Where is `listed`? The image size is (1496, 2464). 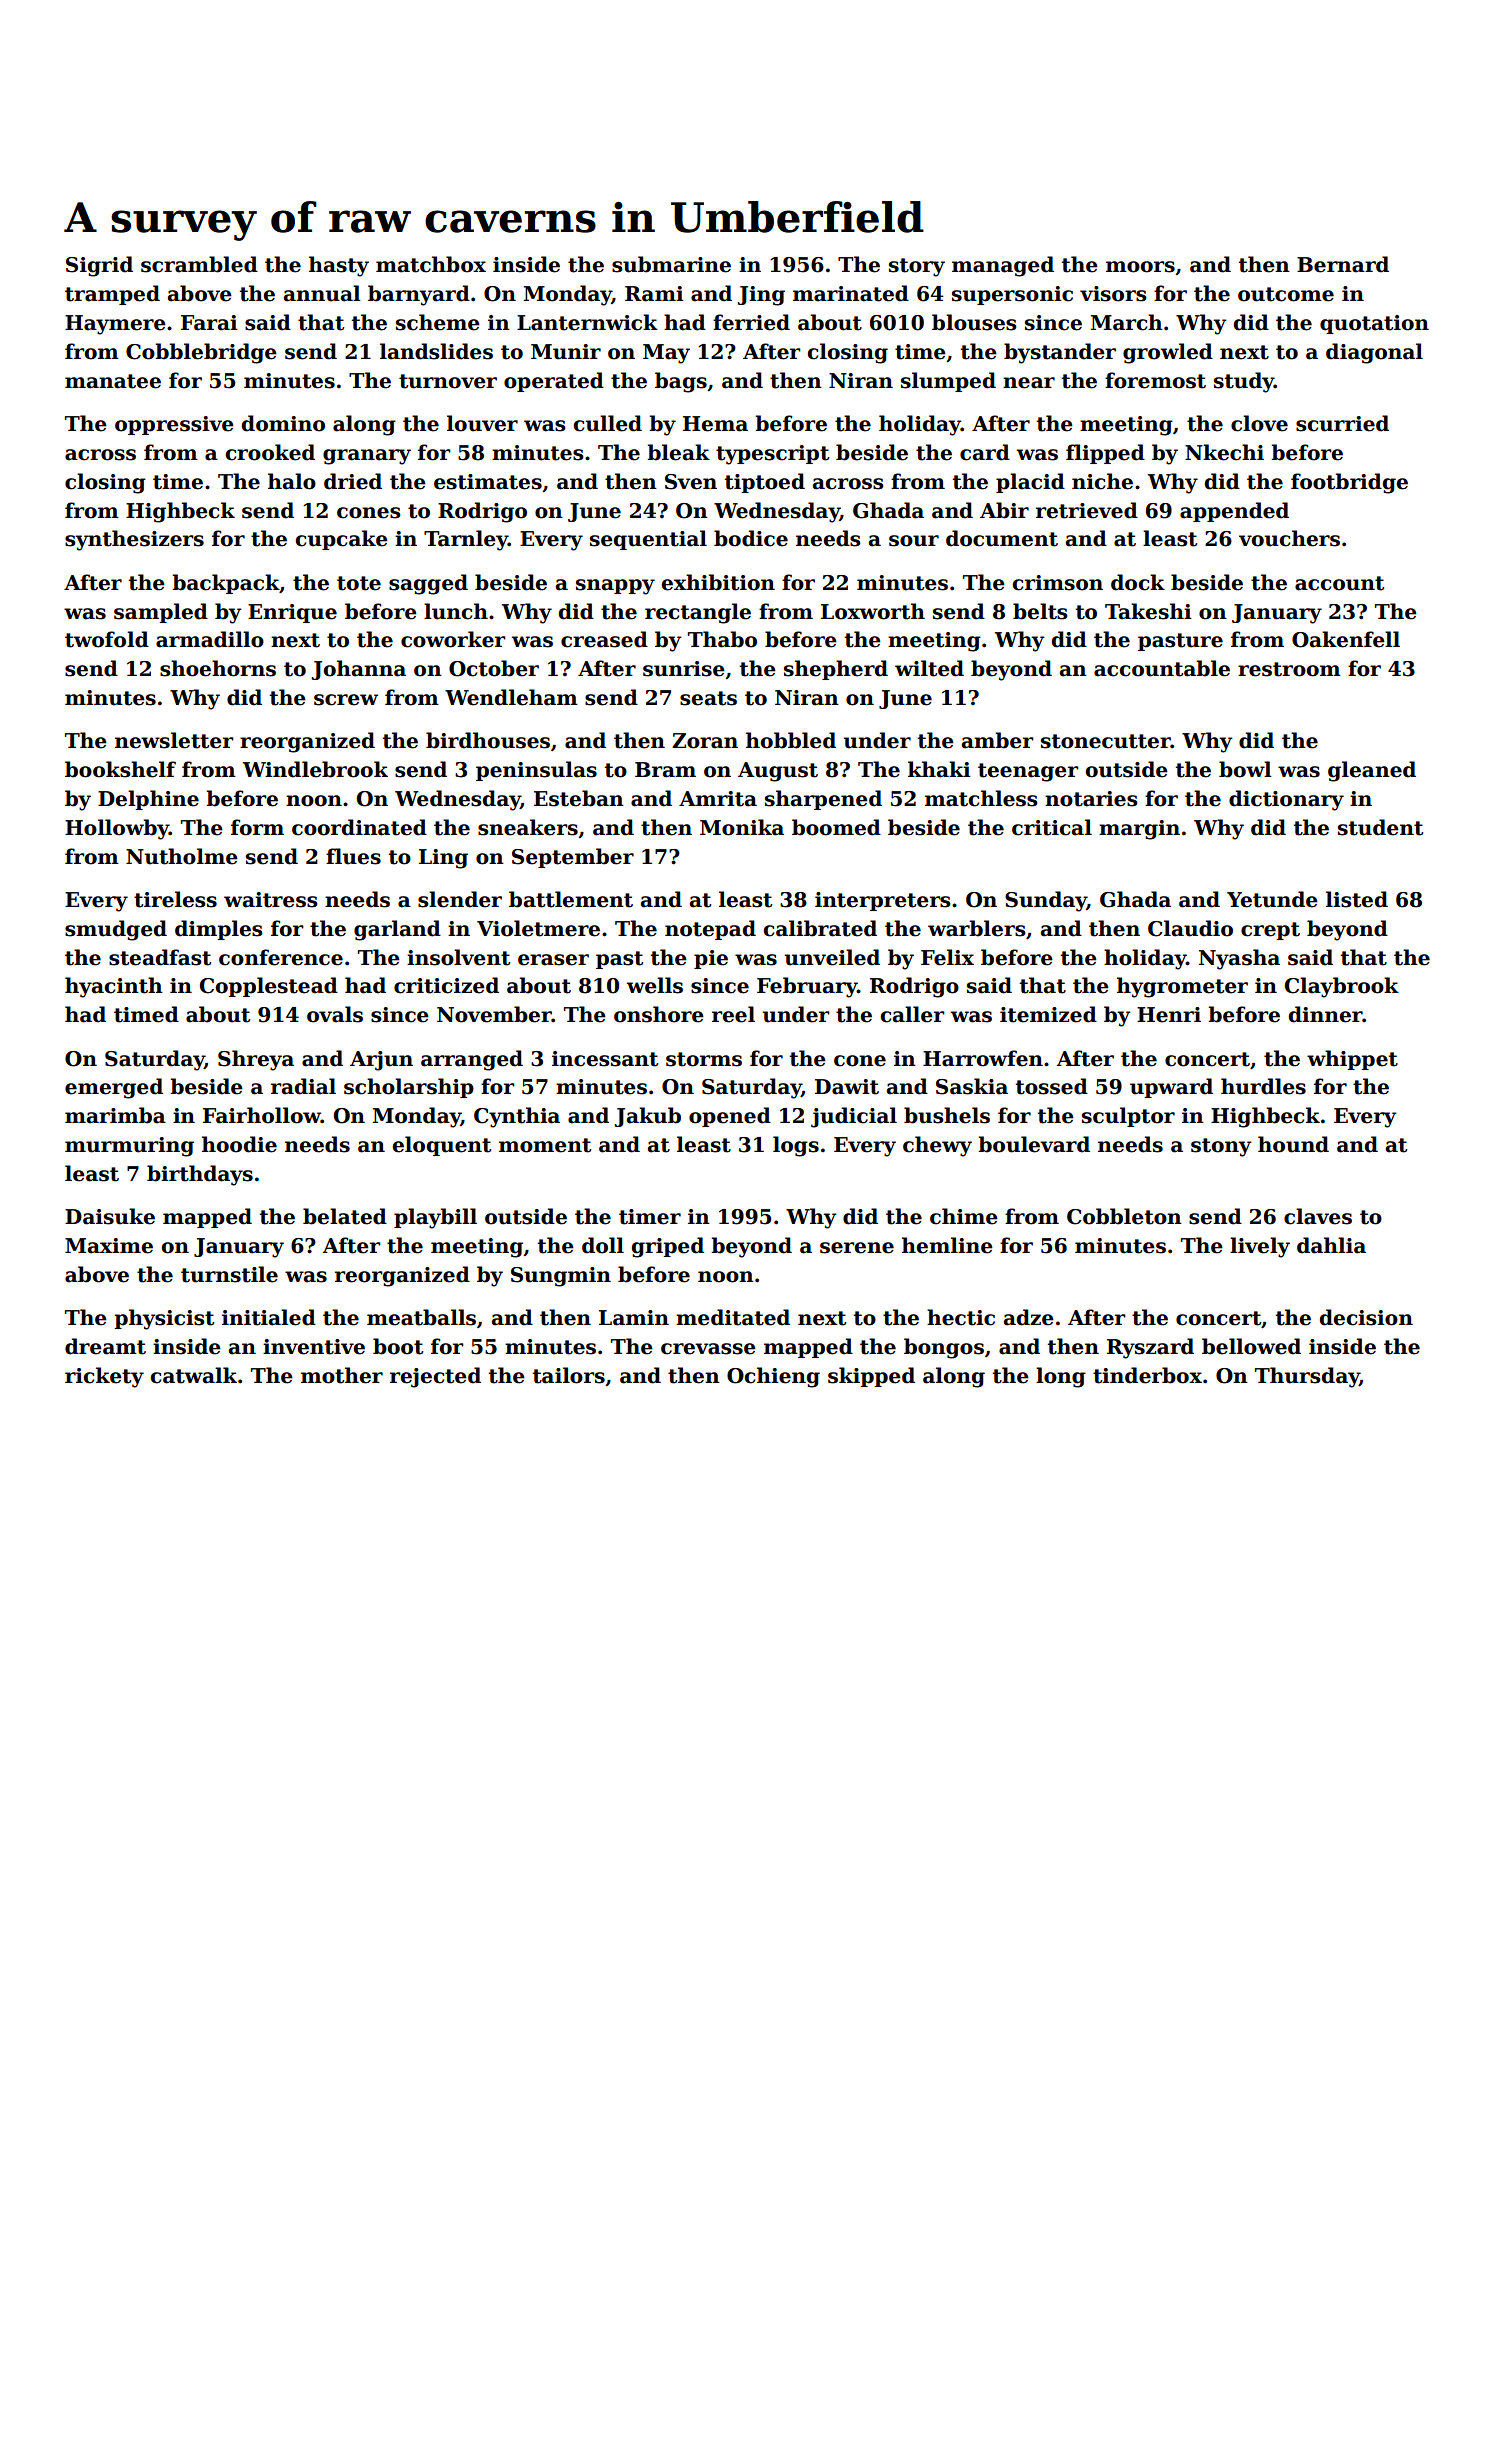 listed is located at coordinates (1357, 899).
